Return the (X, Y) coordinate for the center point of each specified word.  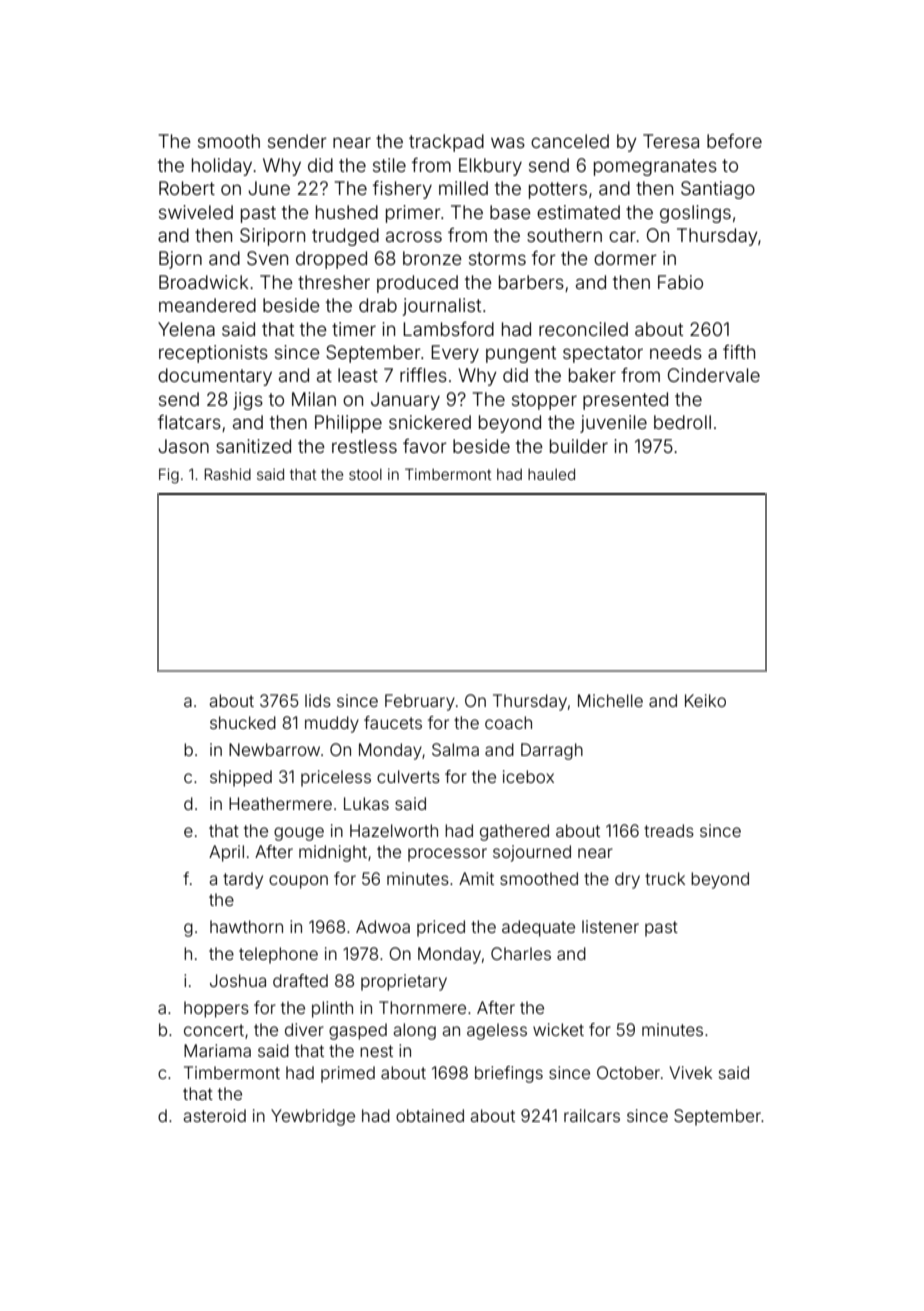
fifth (739, 352)
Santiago (718, 190)
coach (508, 722)
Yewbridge (313, 1117)
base (510, 212)
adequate (538, 928)
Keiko (705, 700)
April (226, 853)
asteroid (214, 1115)
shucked (243, 722)
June (269, 188)
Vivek (690, 1072)
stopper (544, 401)
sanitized (253, 446)
